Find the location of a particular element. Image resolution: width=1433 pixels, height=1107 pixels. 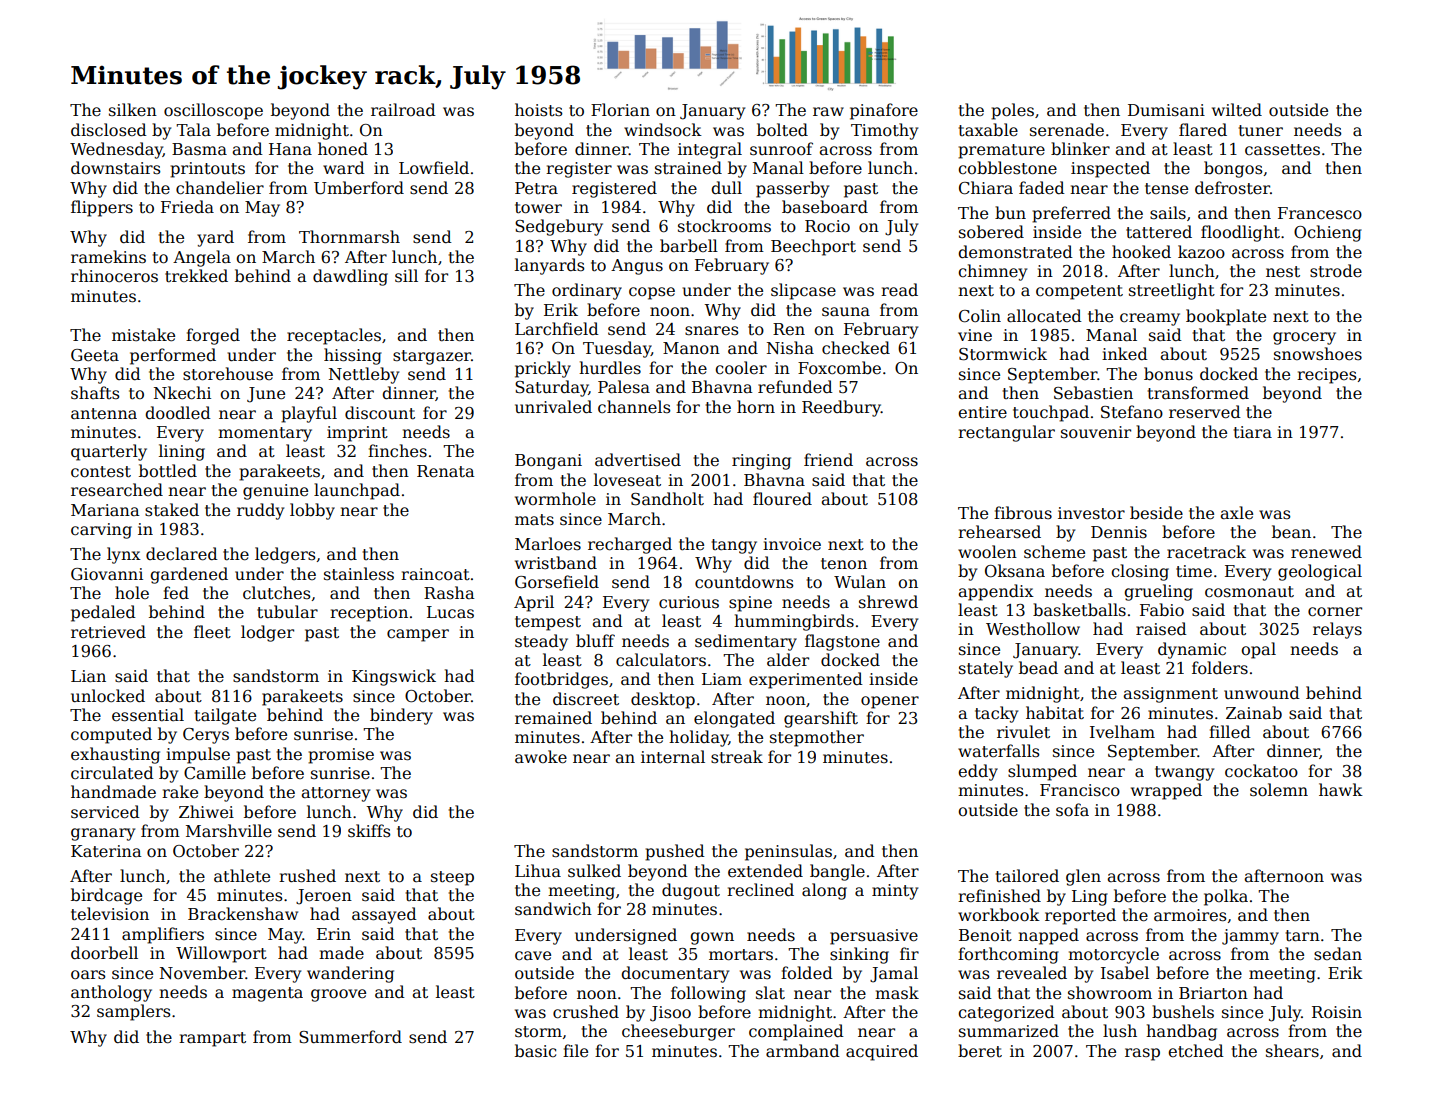

Ivelham is located at coordinates (1122, 732).
